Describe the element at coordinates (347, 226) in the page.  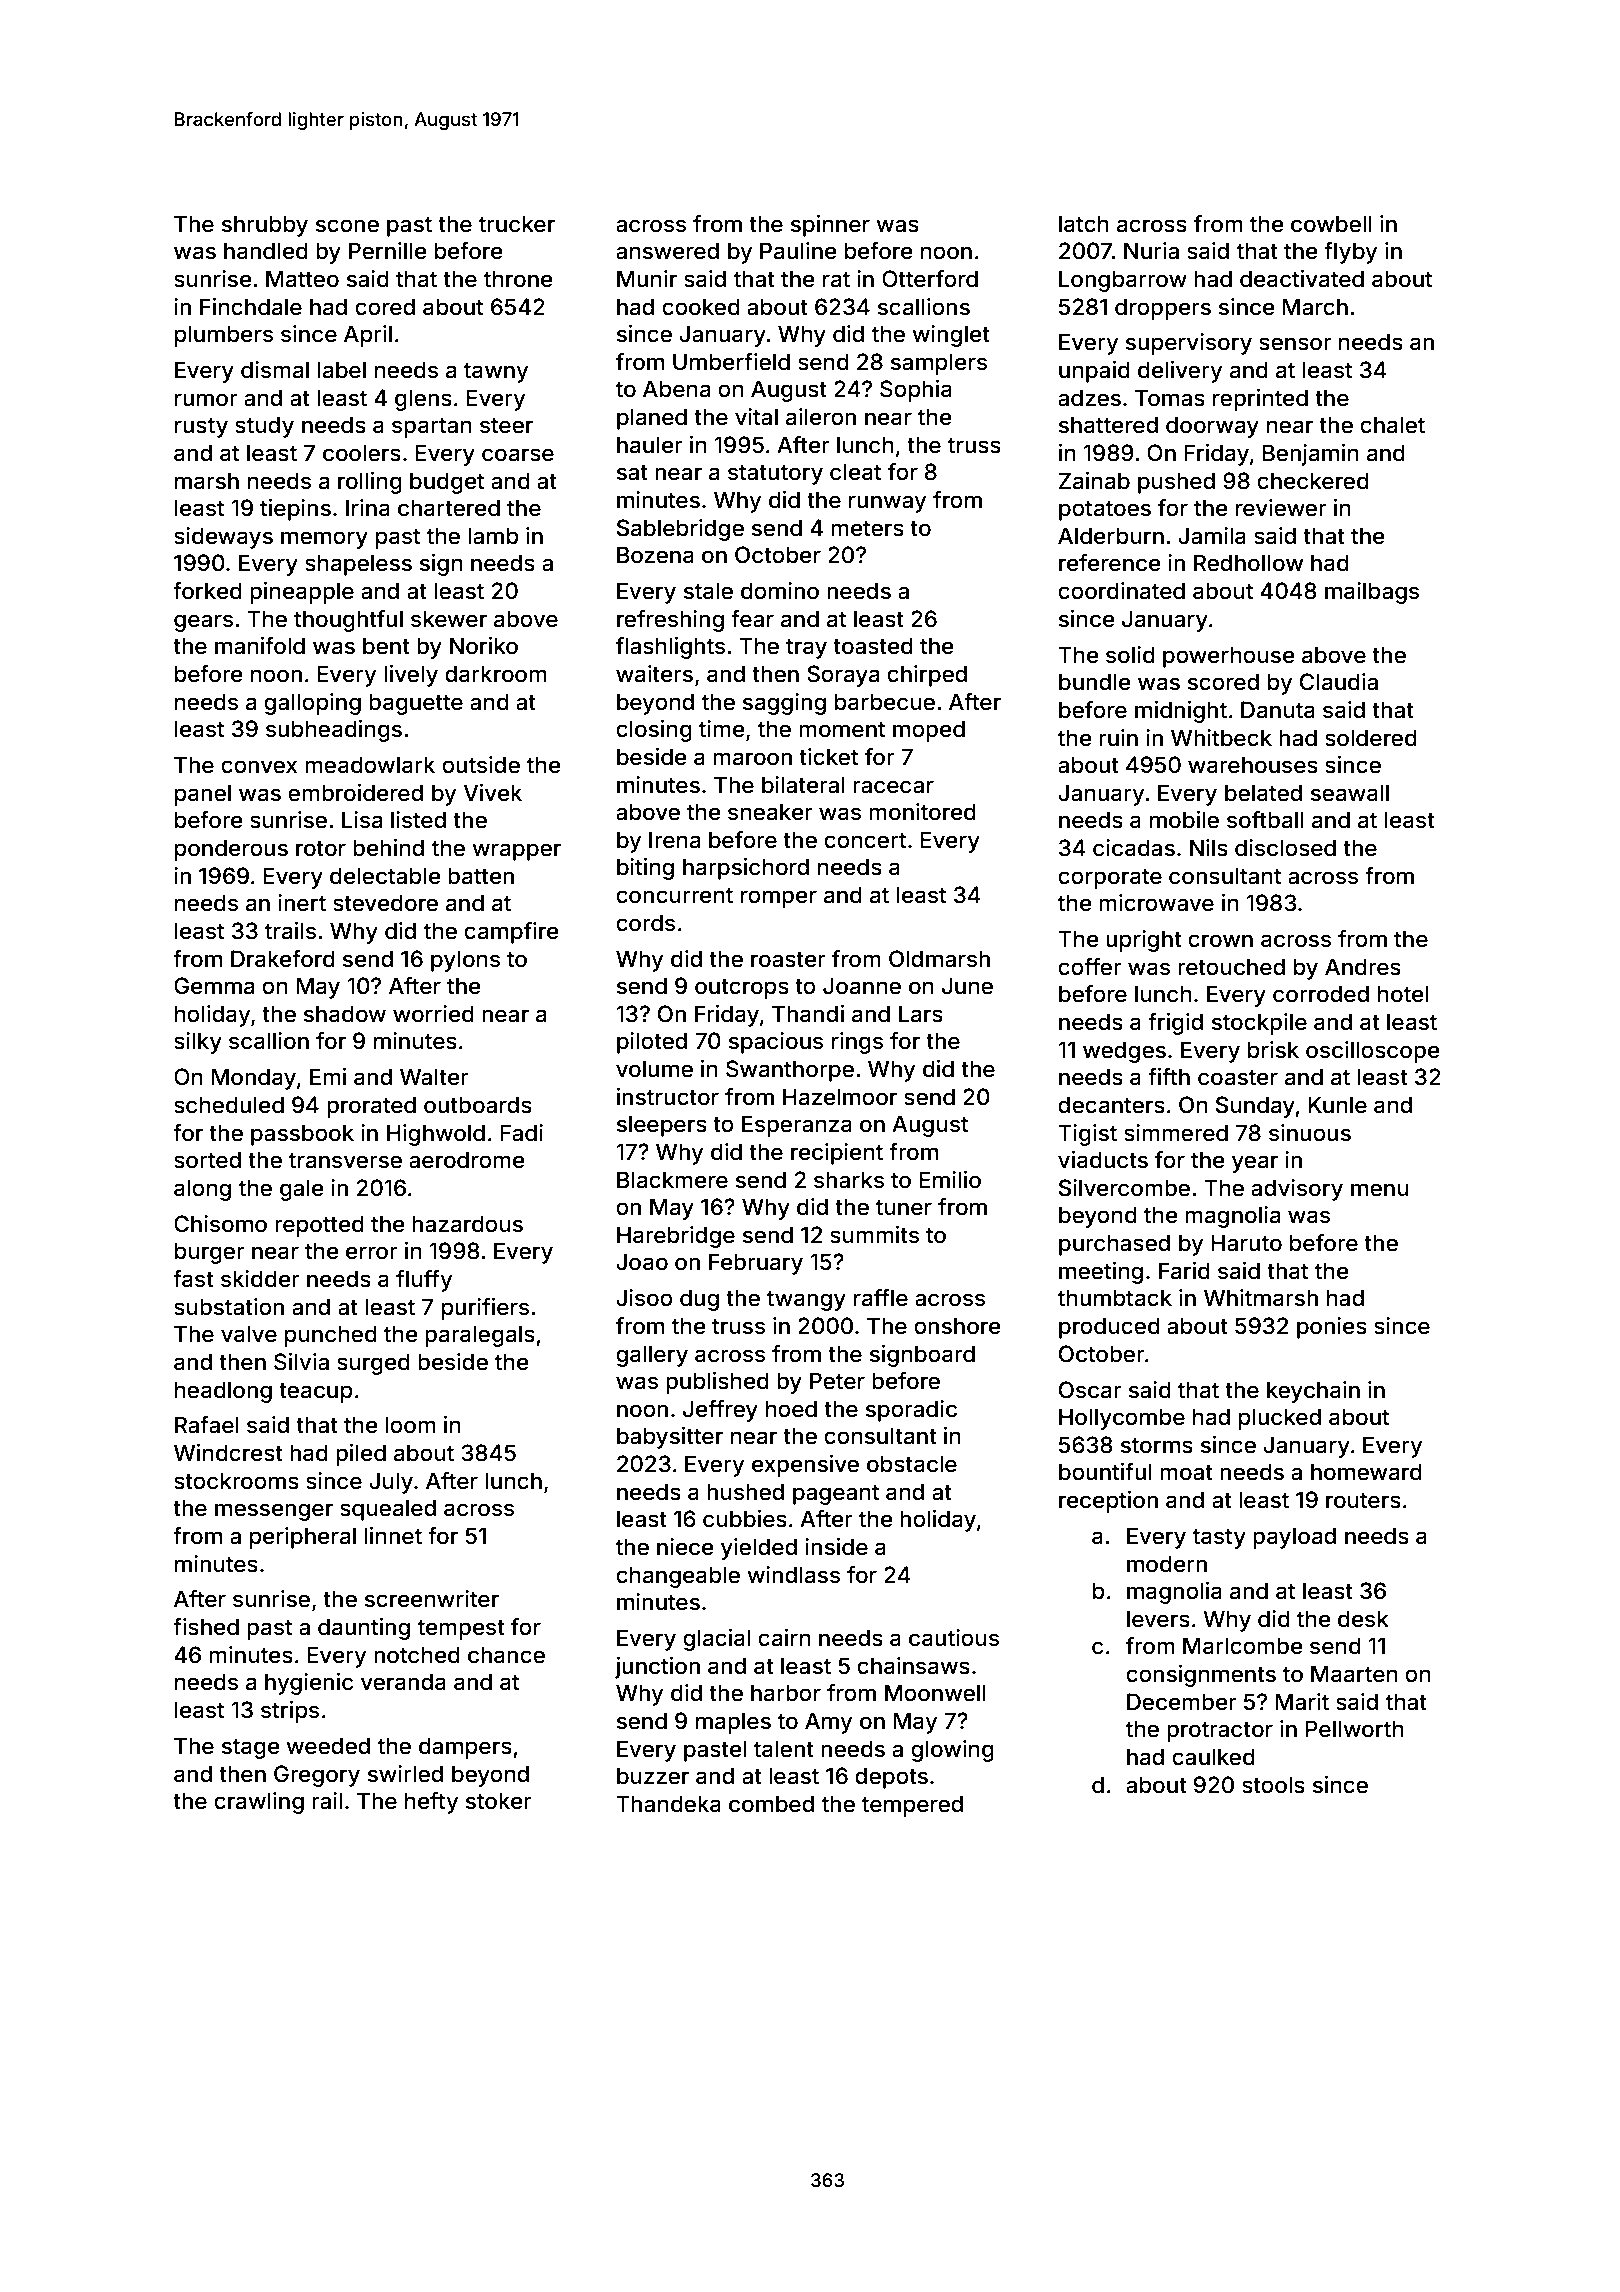
I see `scone` at that location.
